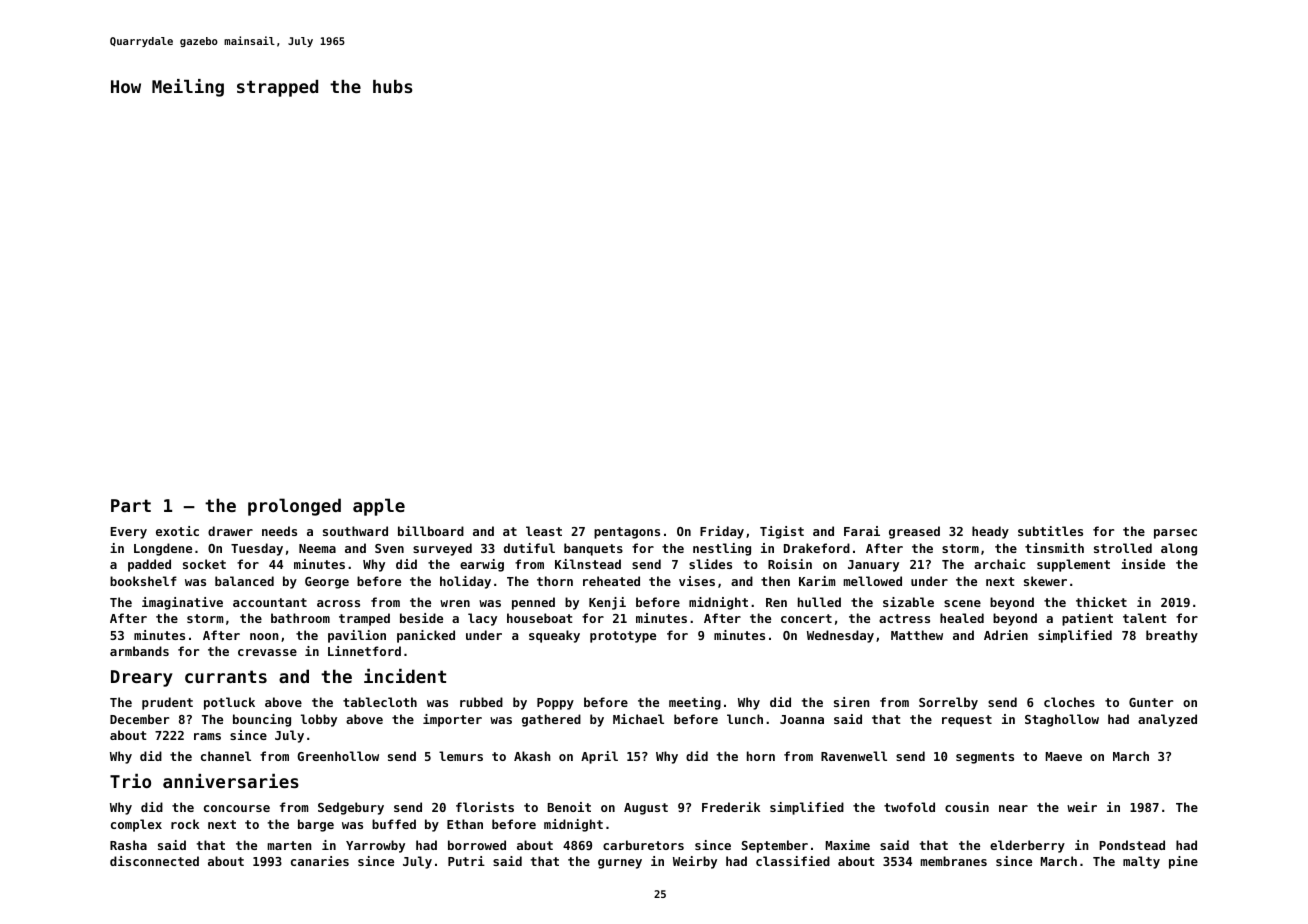 This screenshot has width=1308, height=924. I want to click on barge, so click(316, 825).
